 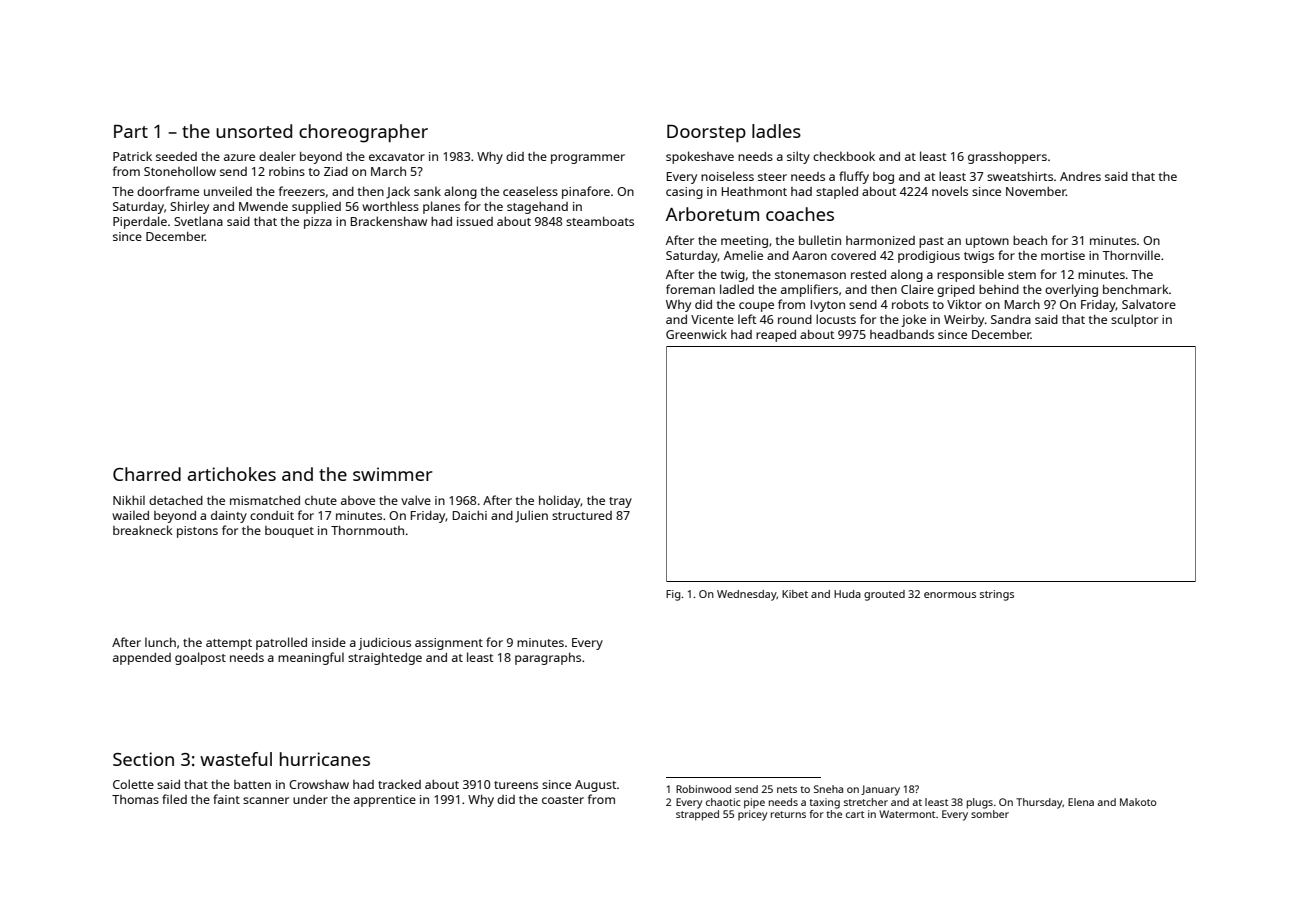 I want to click on artichokes, so click(x=232, y=474).
